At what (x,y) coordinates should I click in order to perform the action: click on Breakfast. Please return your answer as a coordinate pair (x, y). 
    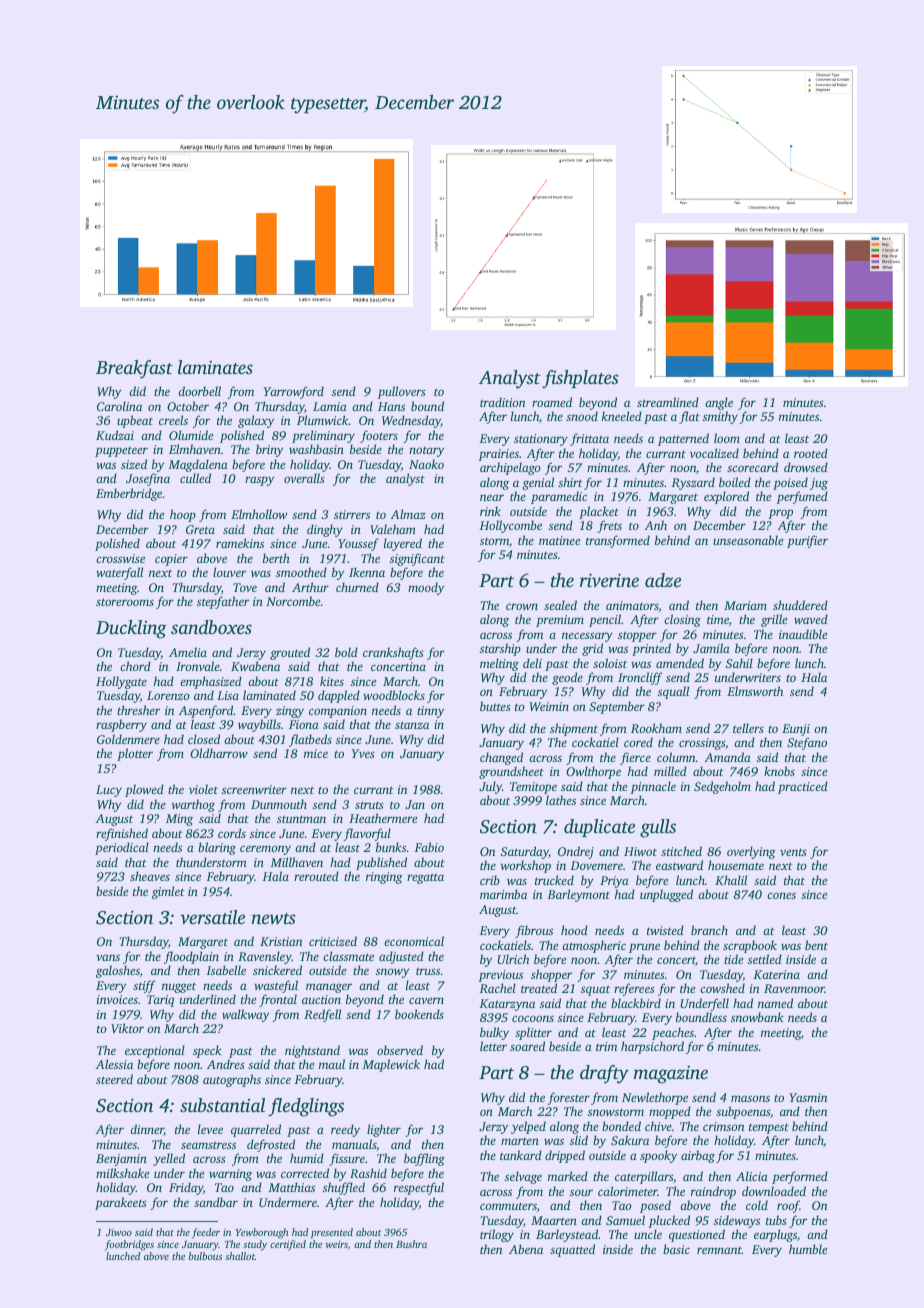
    Looking at the image, I should click on (134, 369).
